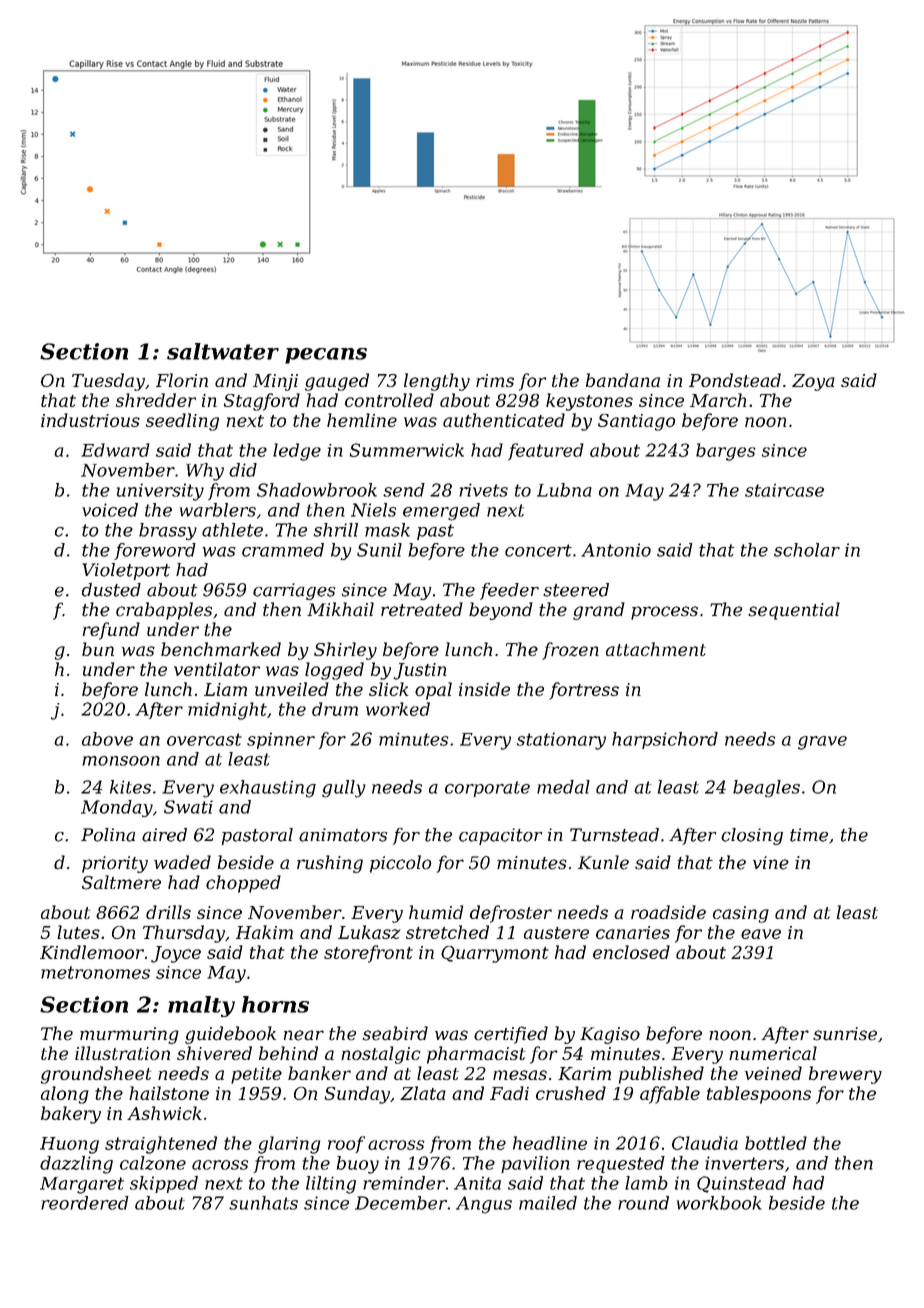  Describe the element at coordinates (90, 420) in the screenshot. I see `industrious` at that location.
